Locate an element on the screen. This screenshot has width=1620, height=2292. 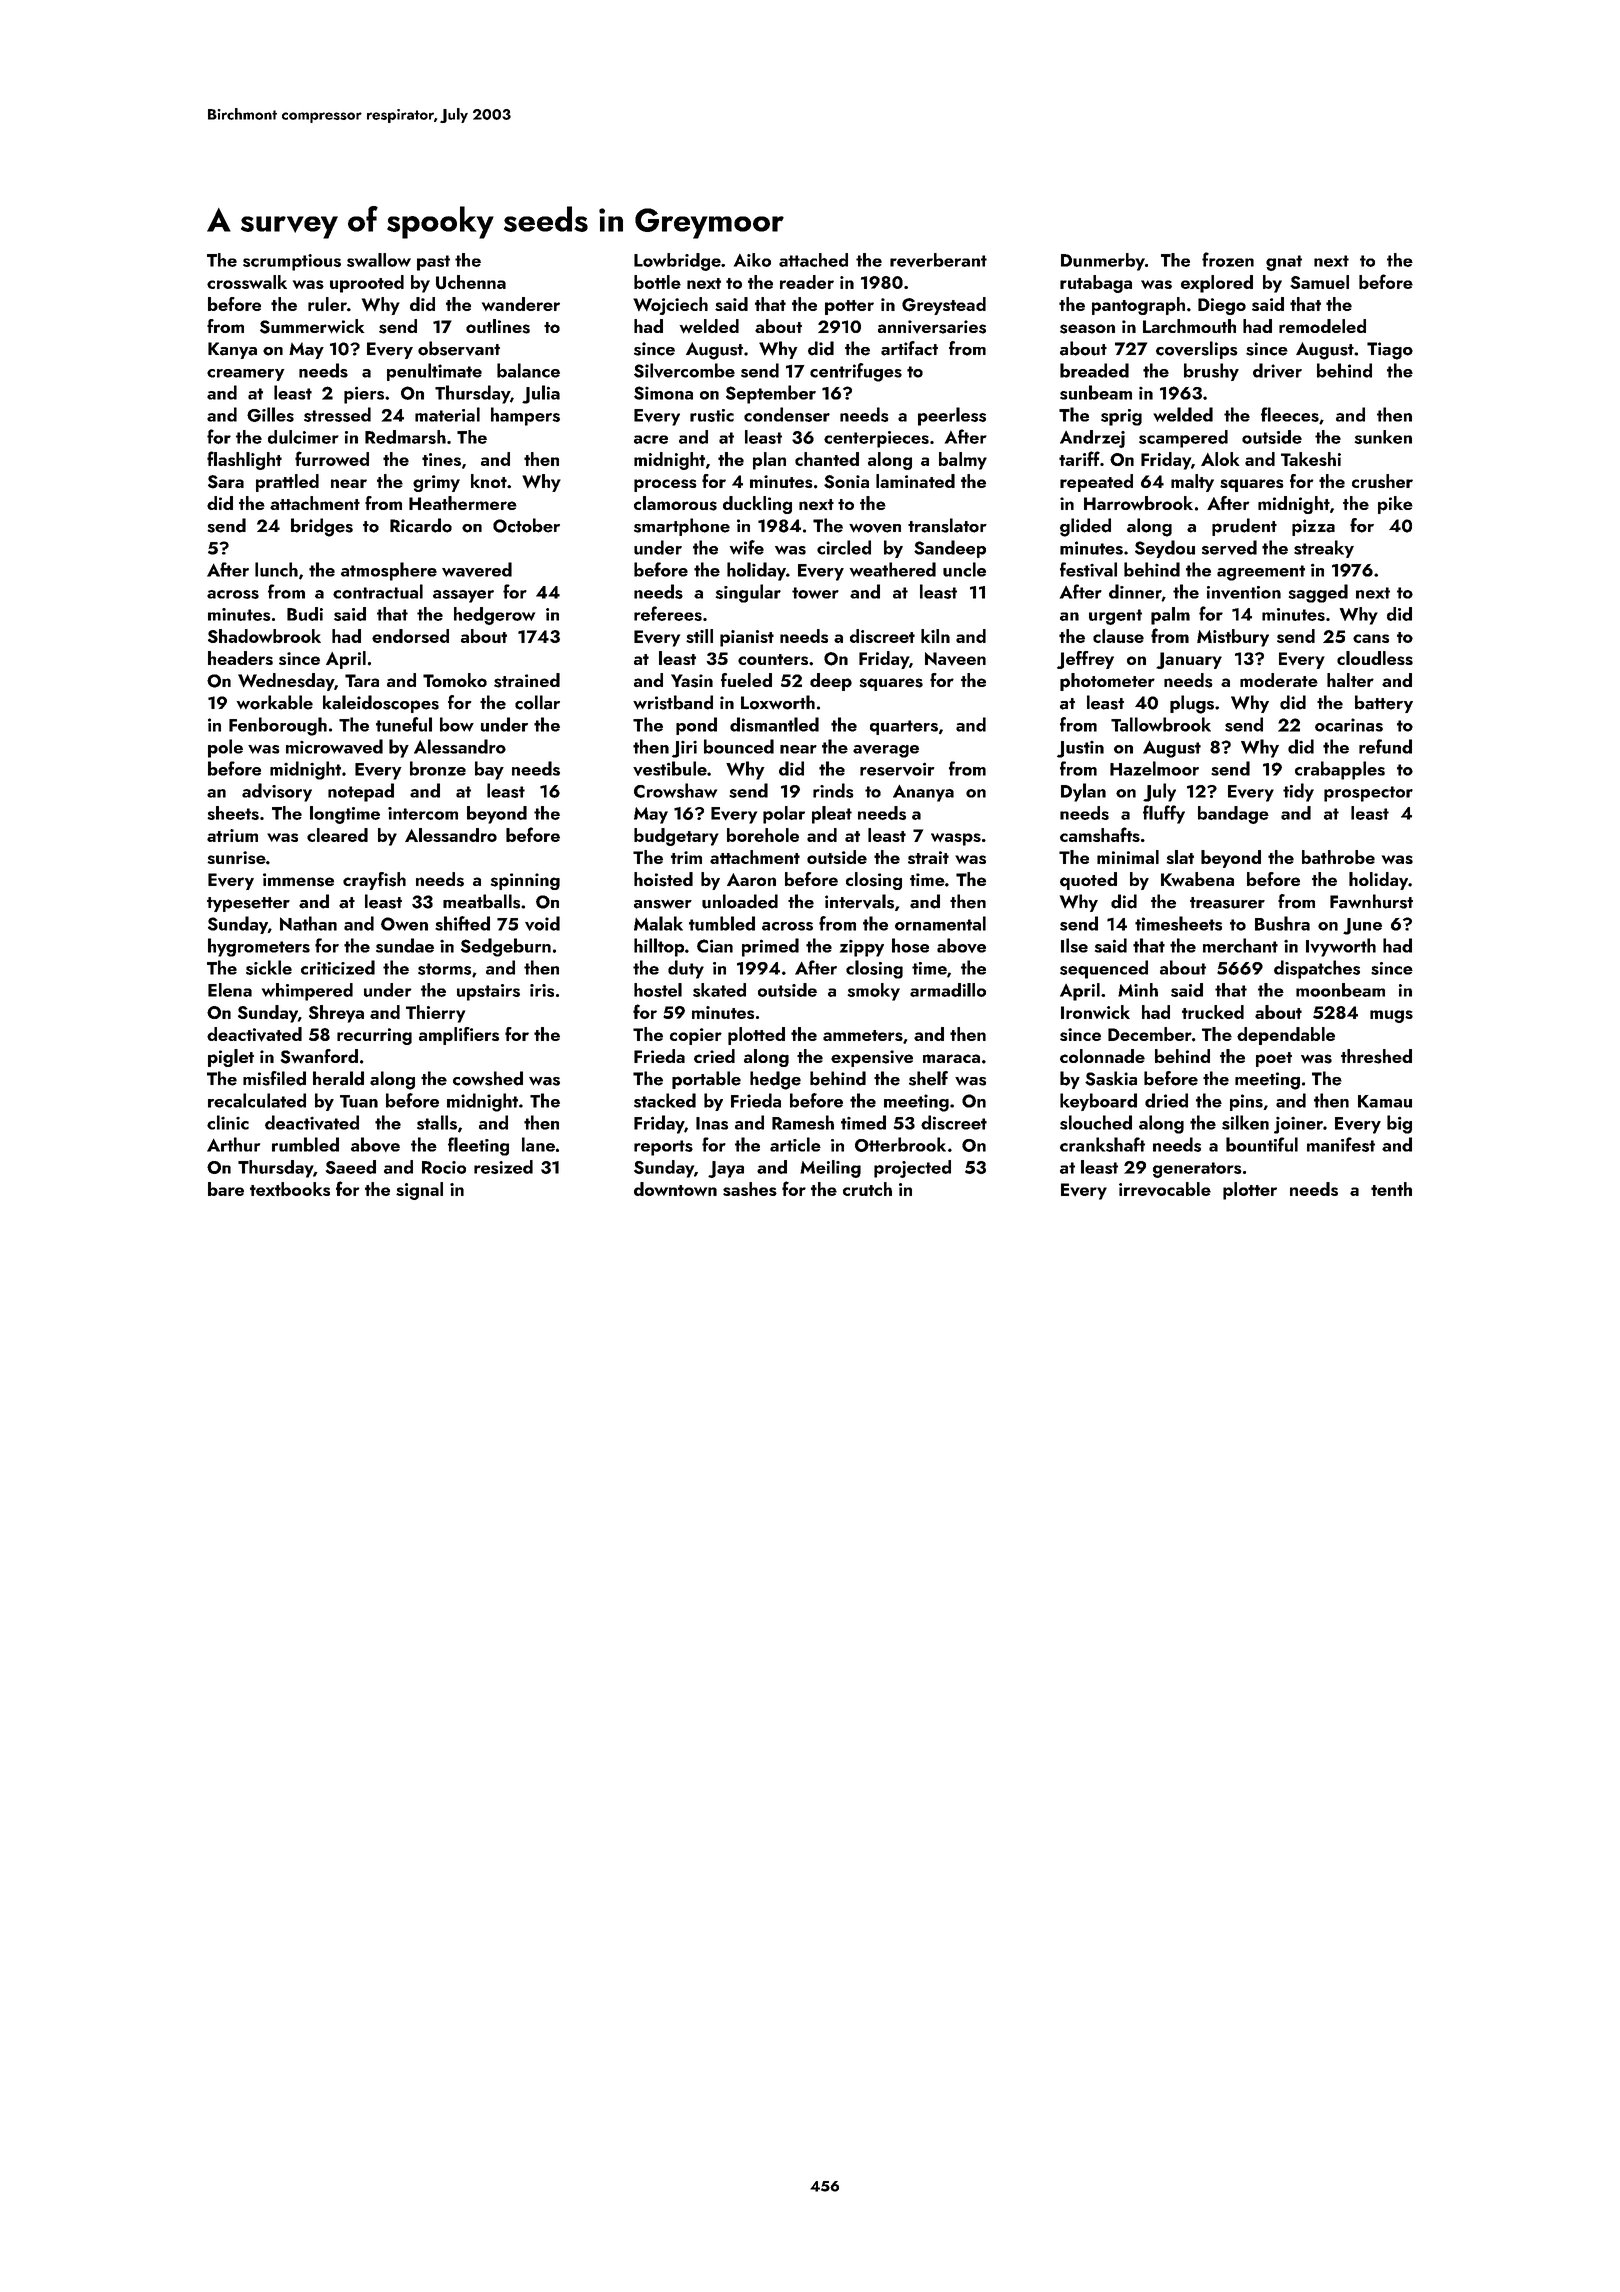
storms is located at coordinates (444, 969).
